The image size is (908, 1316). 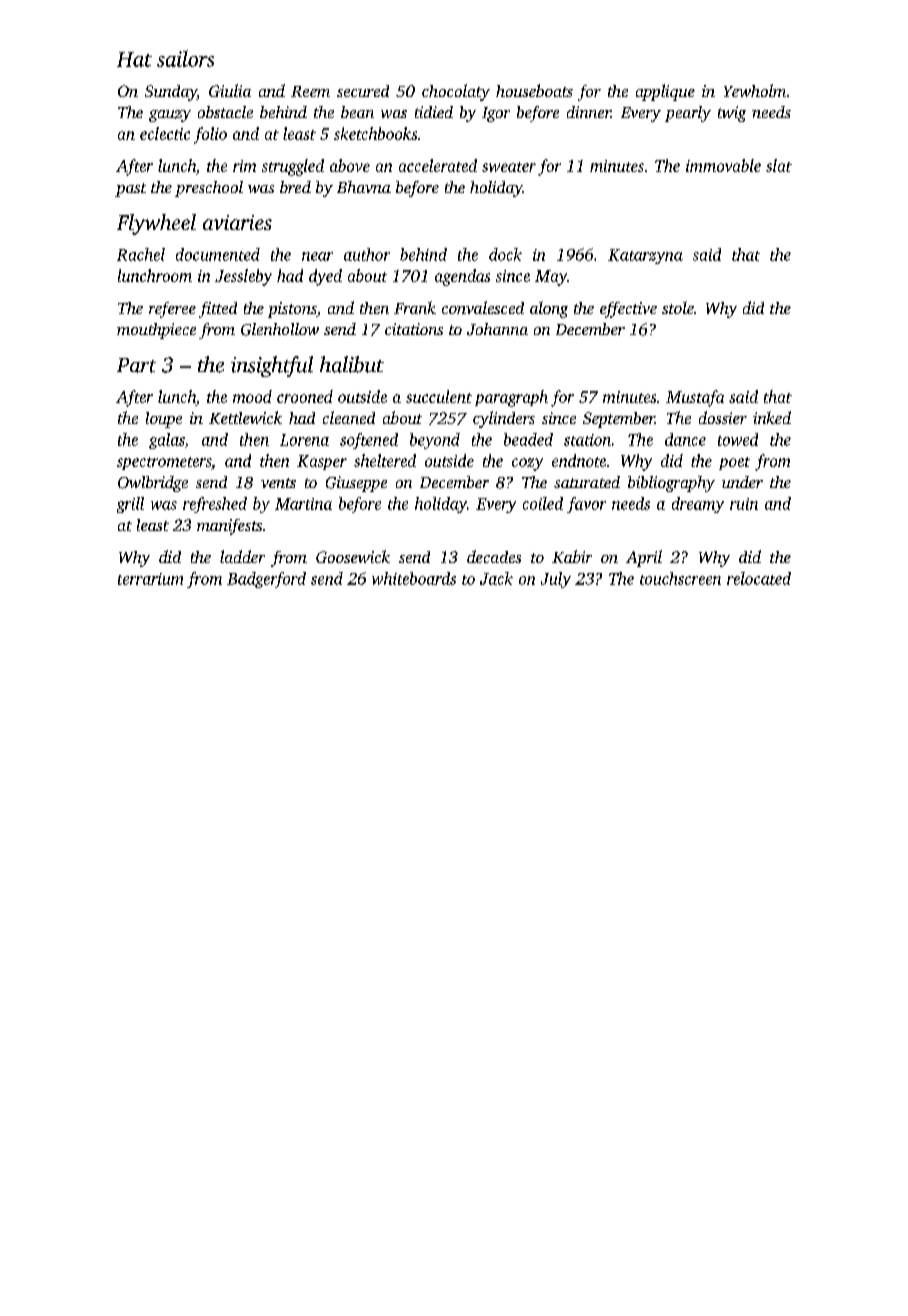 I want to click on houseboats, so click(x=534, y=90).
